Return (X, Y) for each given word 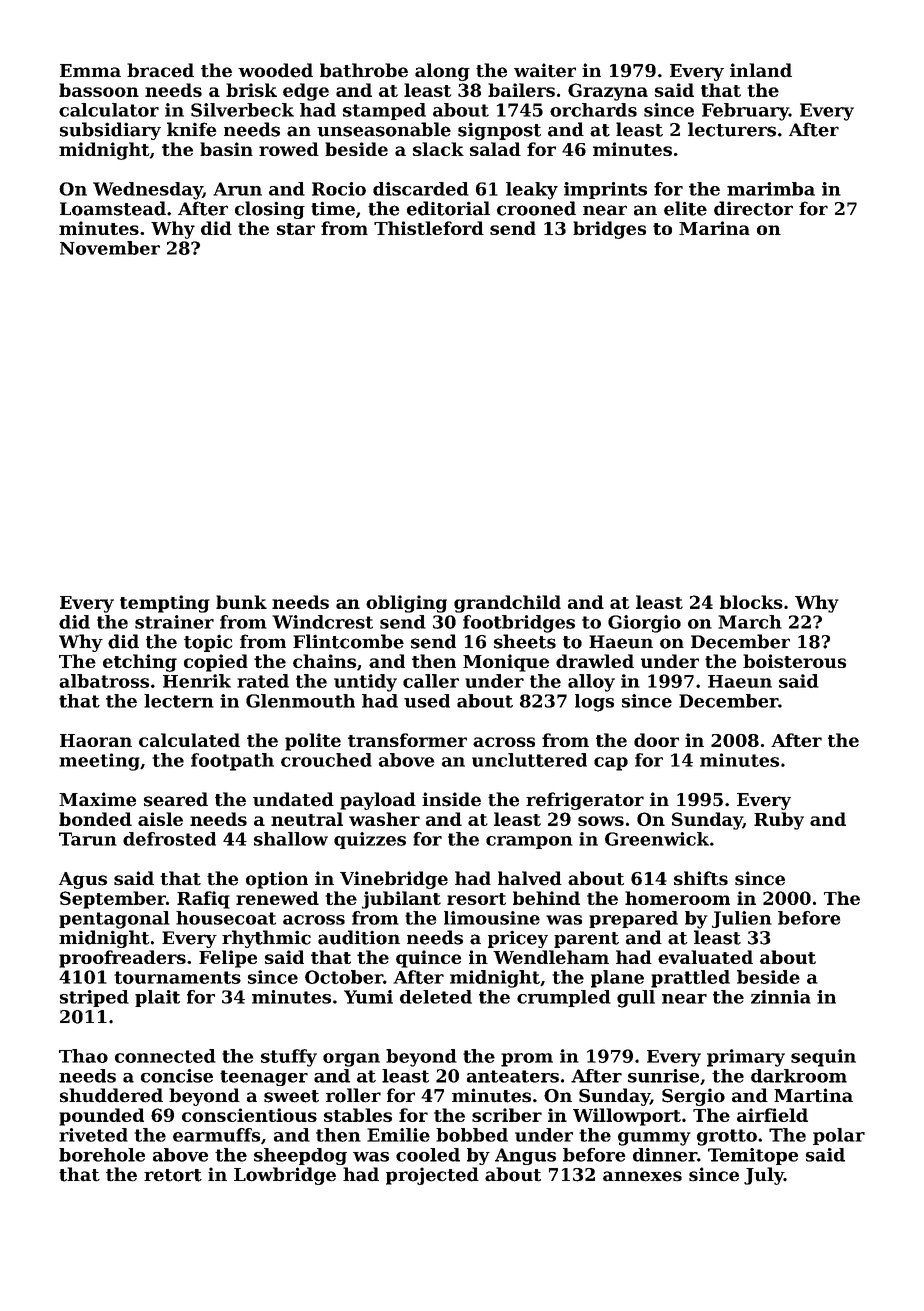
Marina (714, 228)
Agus (83, 880)
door (656, 740)
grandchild (507, 604)
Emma (90, 70)
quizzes (370, 840)
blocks (751, 602)
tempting (165, 604)
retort (173, 1175)
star (296, 229)
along (442, 72)
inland (761, 70)
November (110, 248)
